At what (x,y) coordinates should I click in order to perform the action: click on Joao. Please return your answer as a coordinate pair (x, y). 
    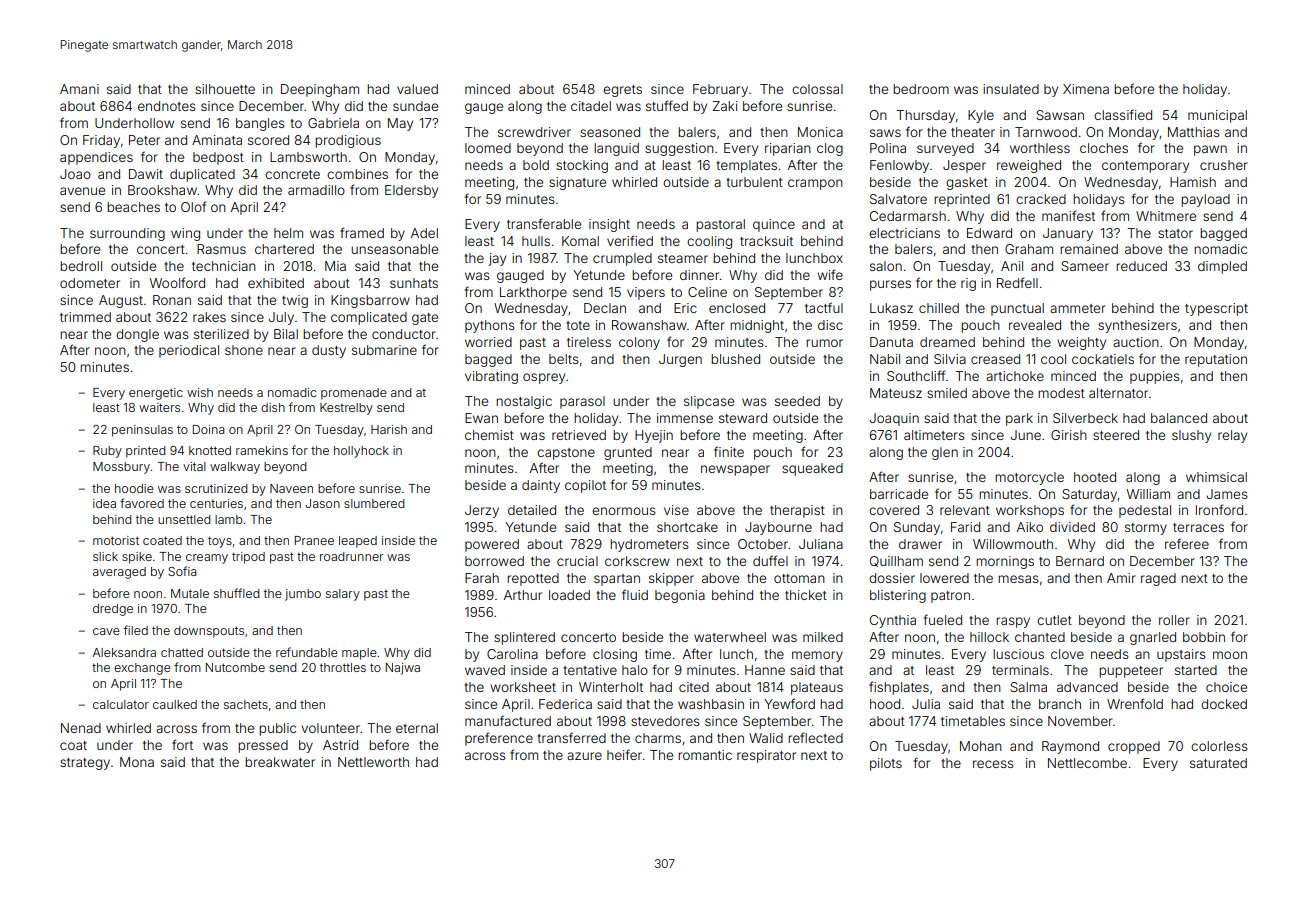
    Looking at the image, I should click on (75, 174).
